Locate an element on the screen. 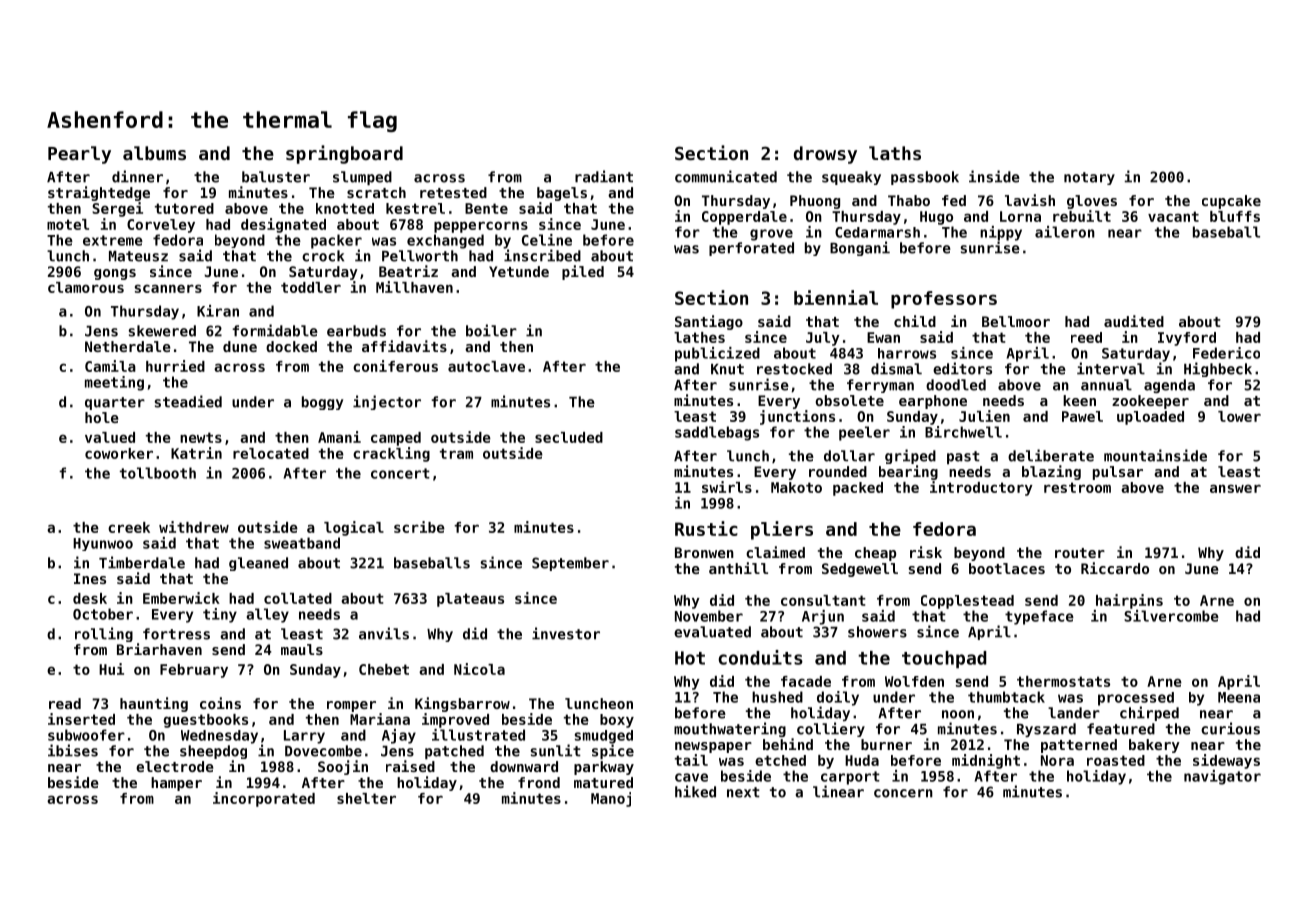 The height and width of the screenshot is (924, 1308). February is located at coordinates (194, 671).
